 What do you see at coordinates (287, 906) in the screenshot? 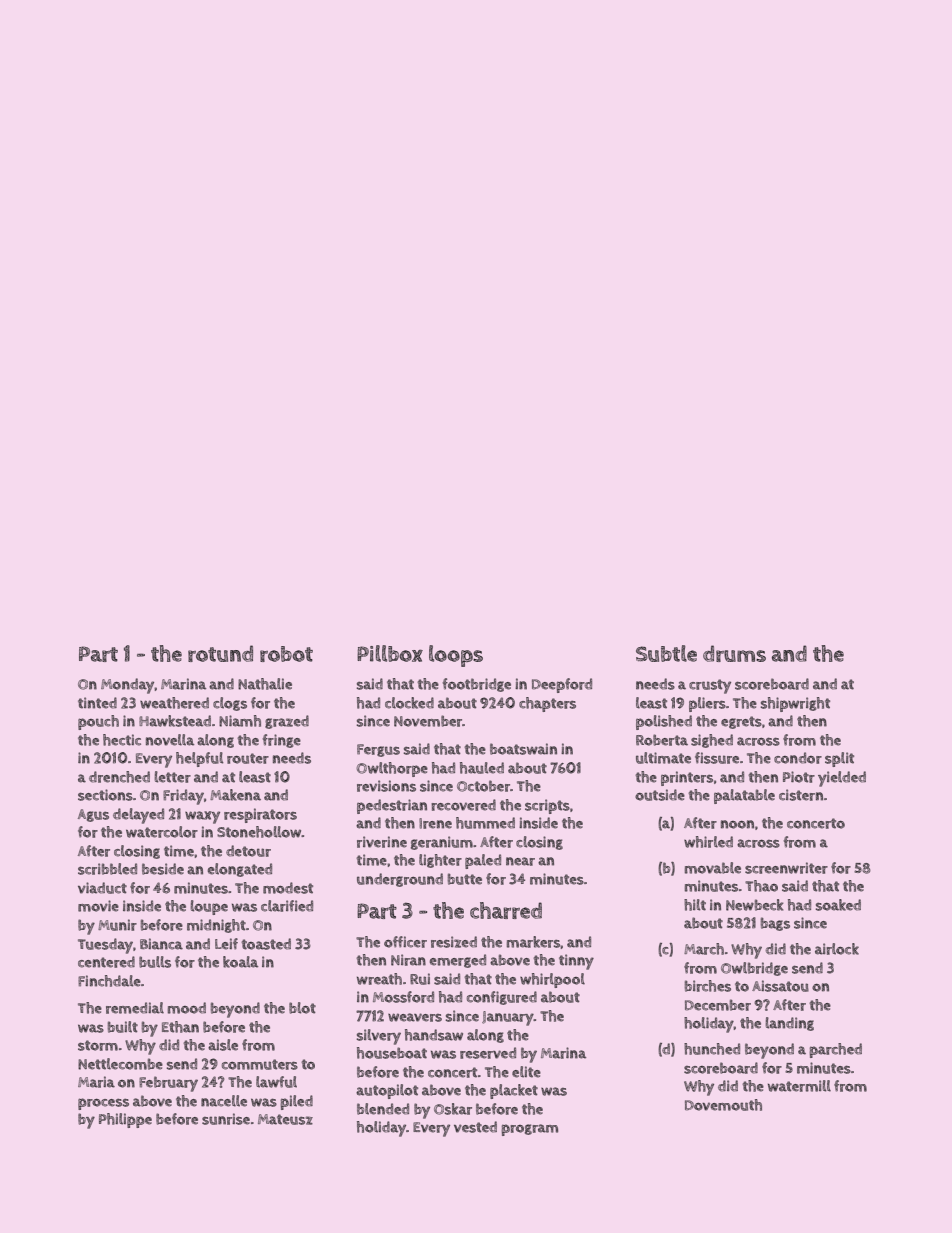
I see `clarified` at bounding box center [287, 906].
